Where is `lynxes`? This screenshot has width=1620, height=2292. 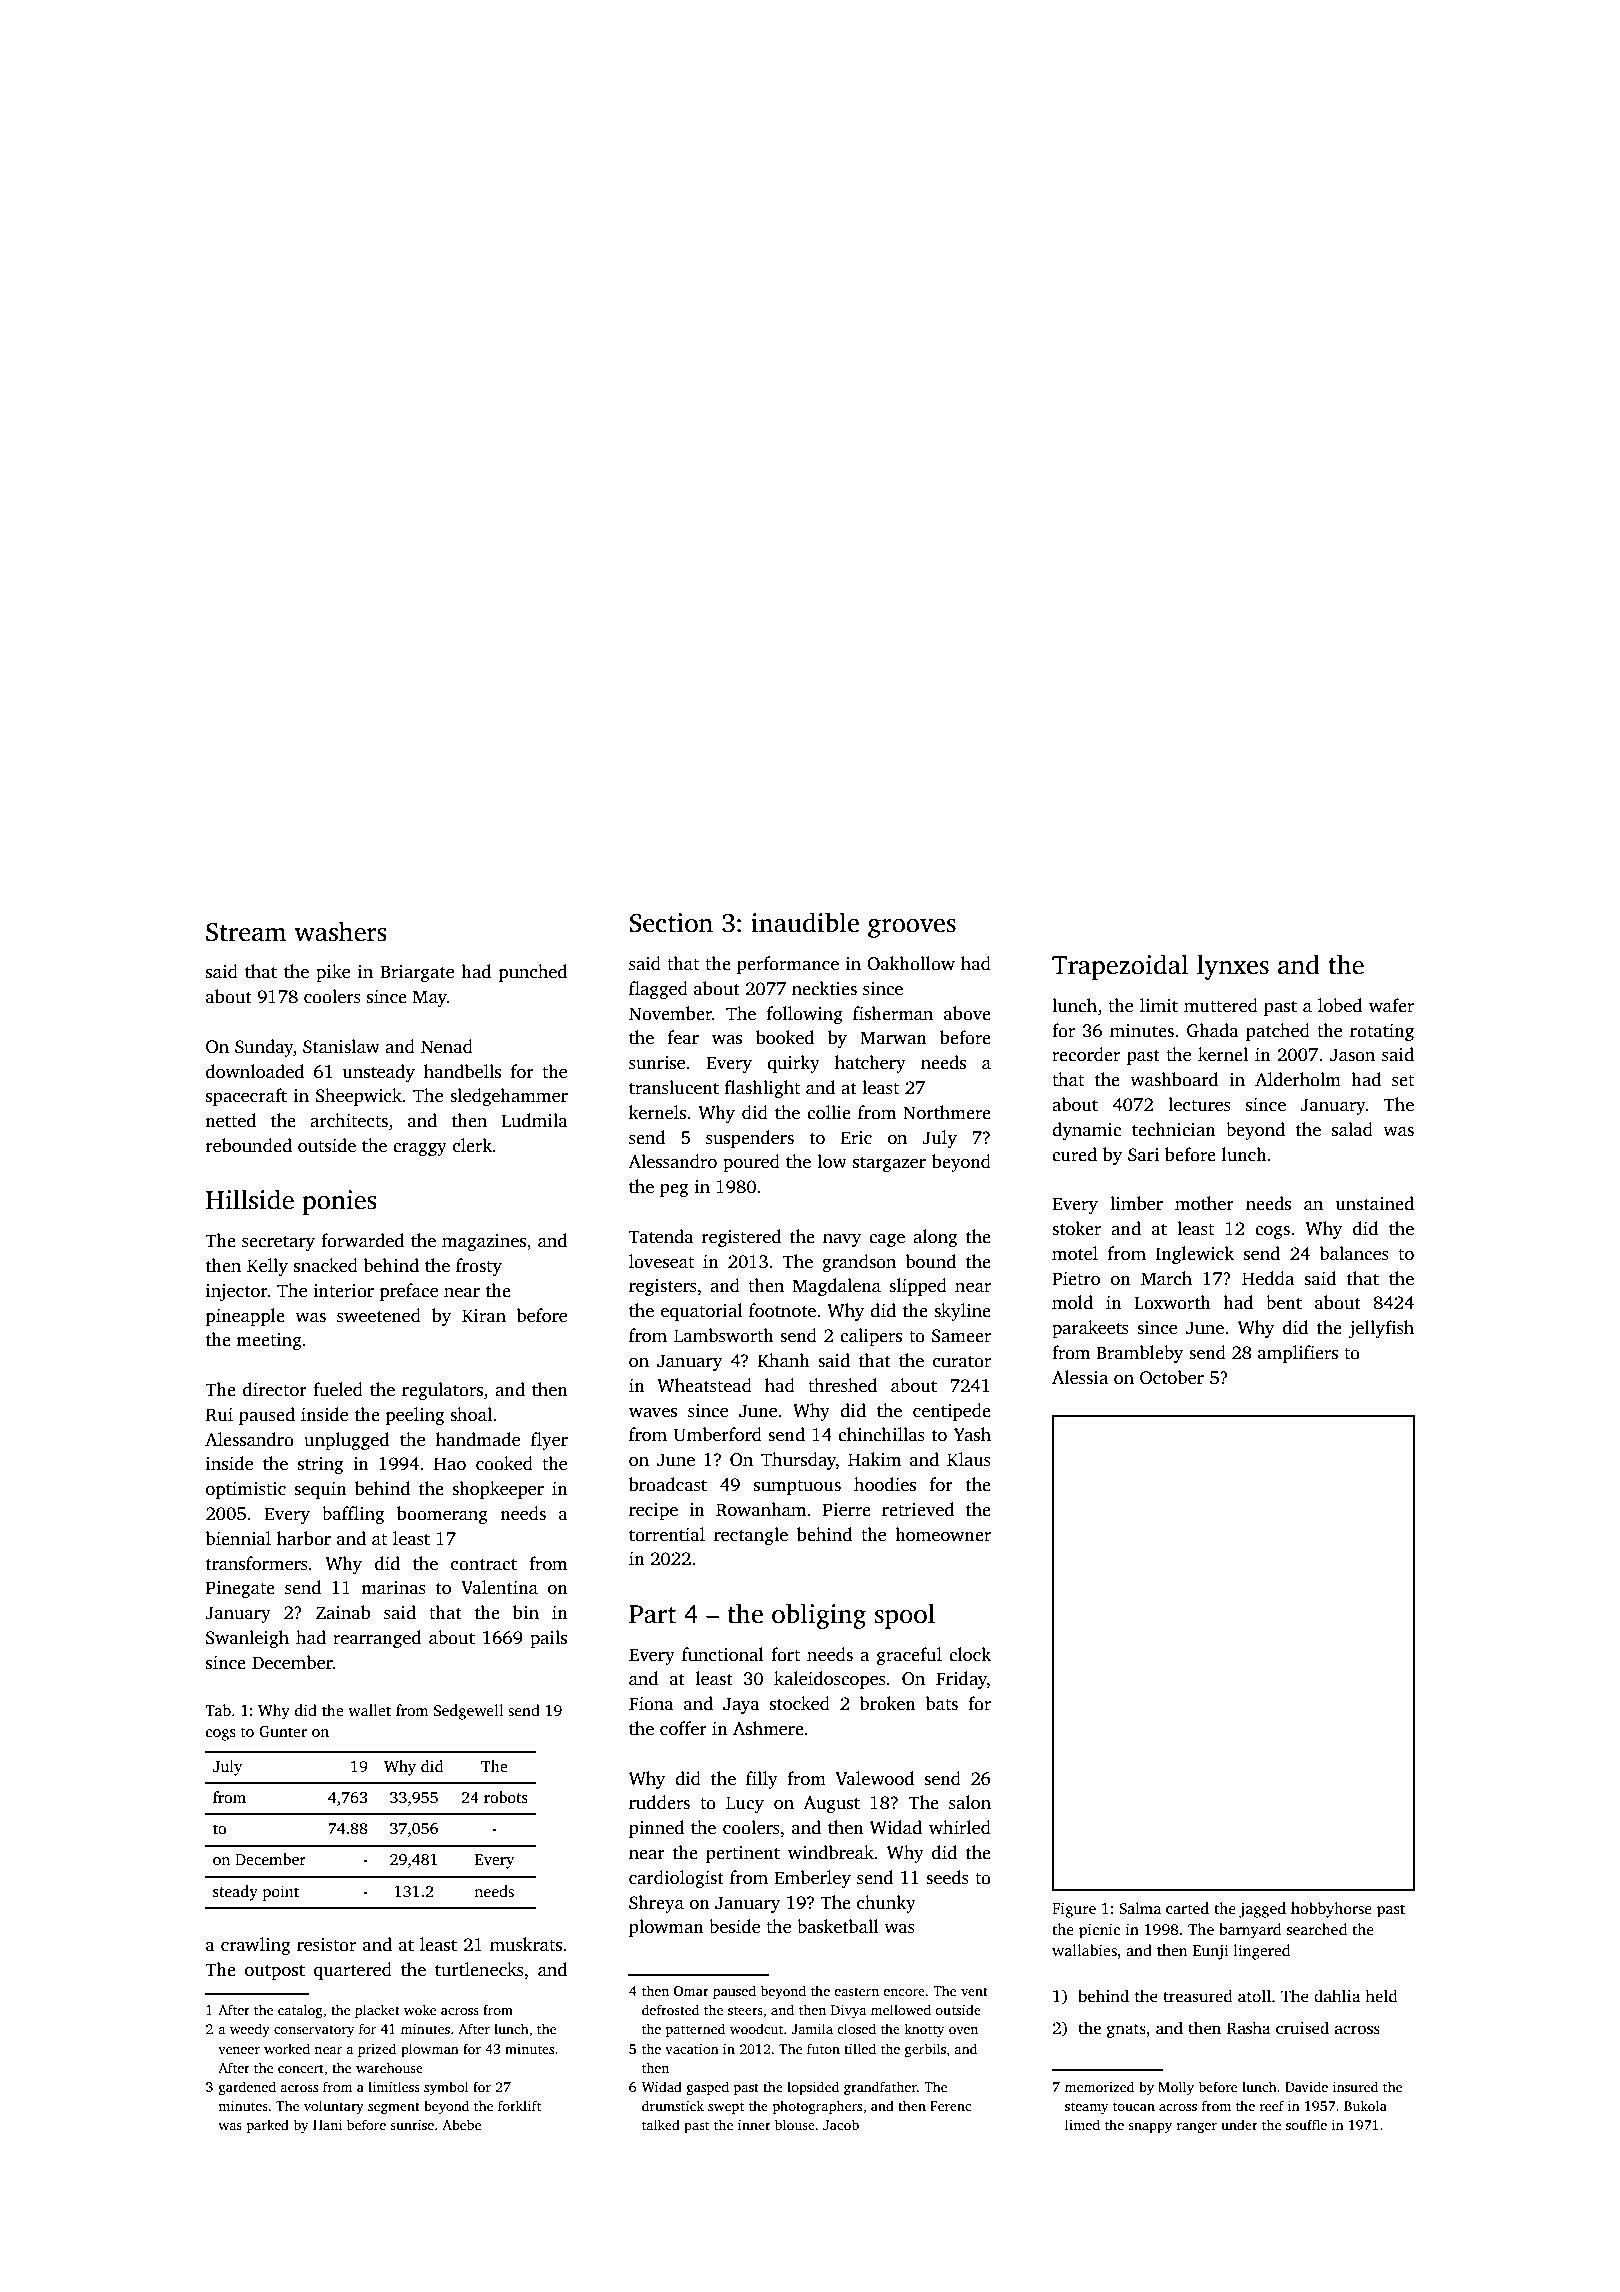
lynxes is located at coordinates (1233, 967).
